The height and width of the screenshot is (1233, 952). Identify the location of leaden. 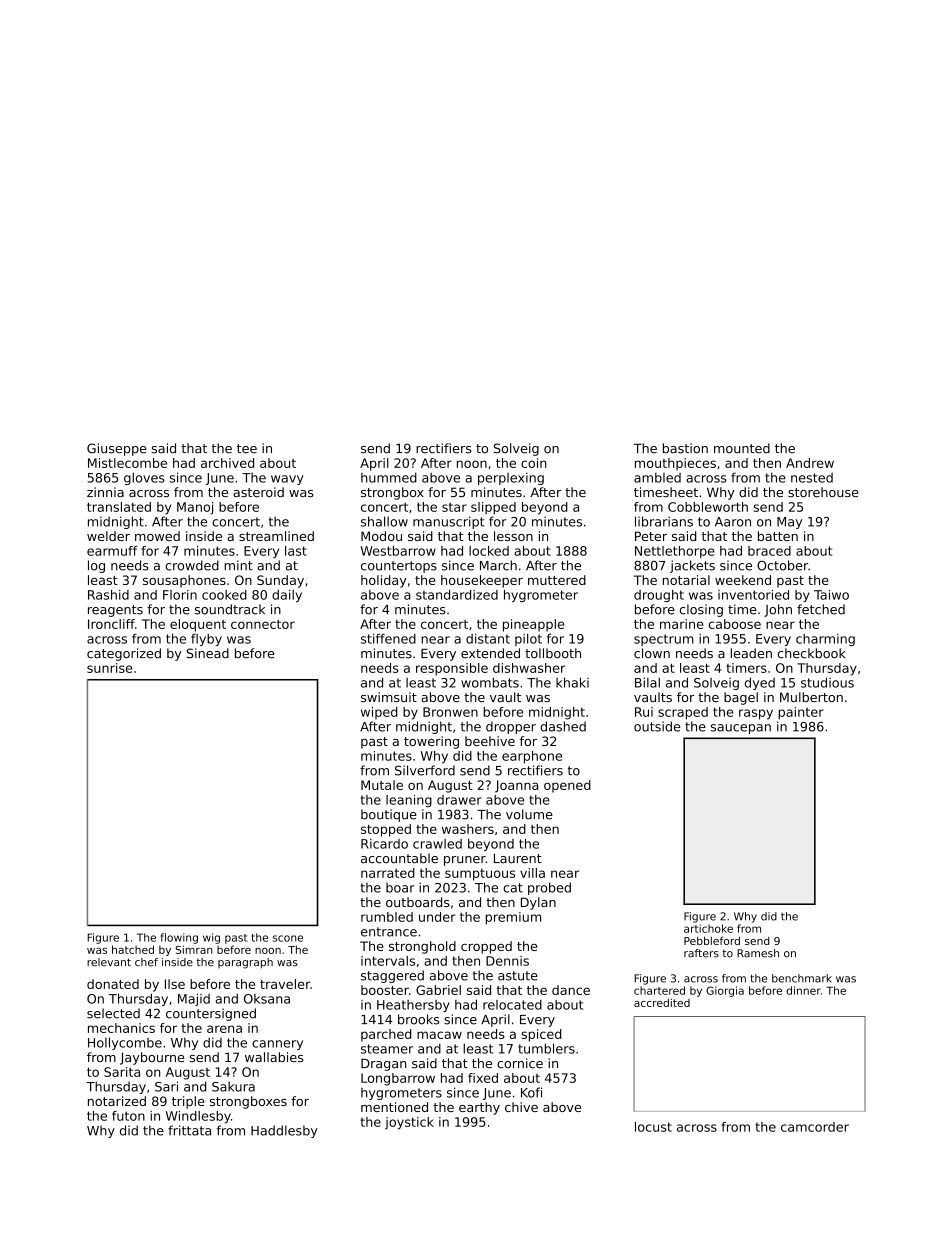
(751, 653).
